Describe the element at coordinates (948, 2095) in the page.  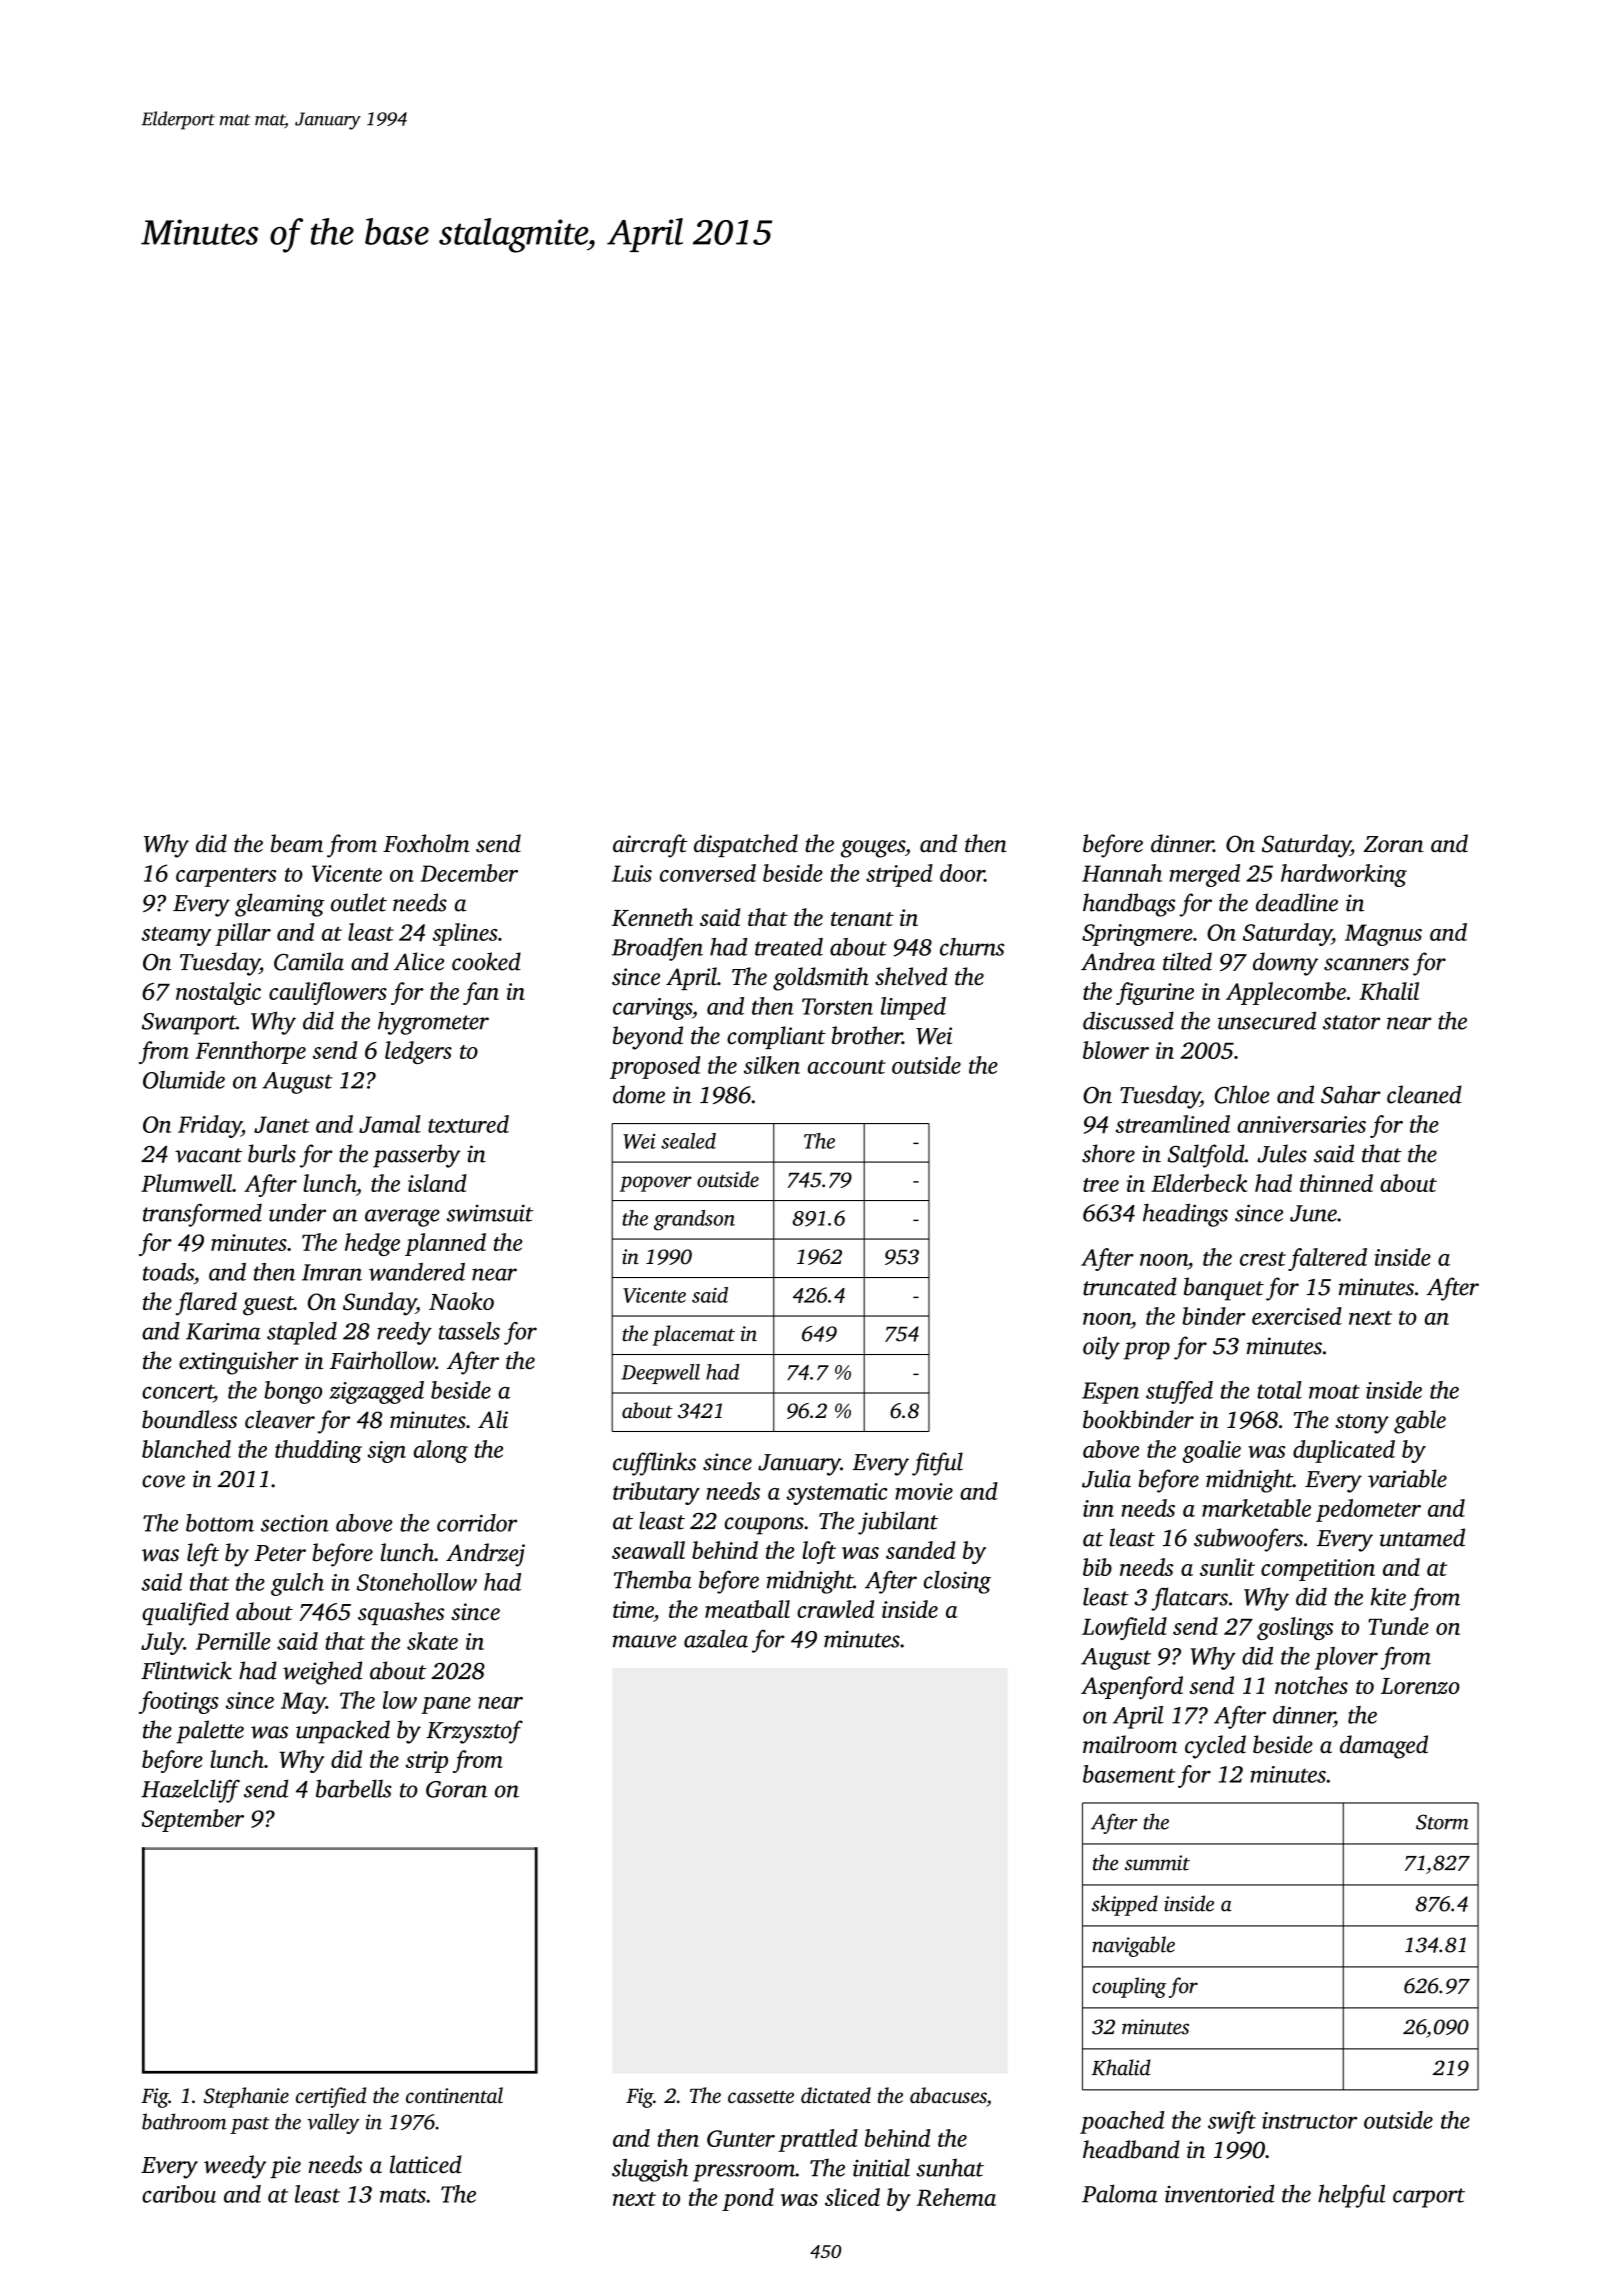
I see `abacuses` at that location.
